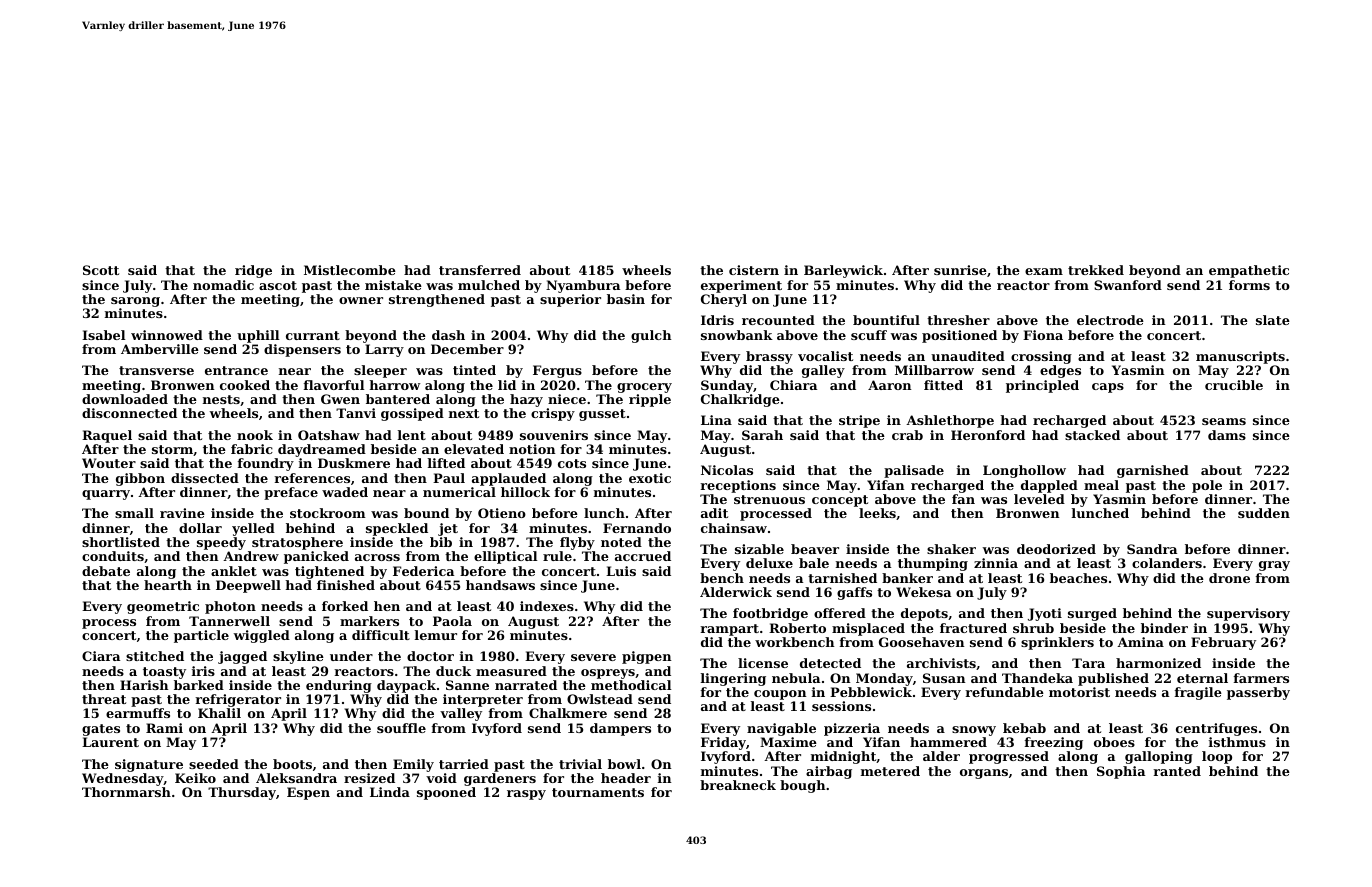 The image size is (1372, 887). Describe the element at coordinates (727, 470) in the image. I see `Nicolas` at that location.
